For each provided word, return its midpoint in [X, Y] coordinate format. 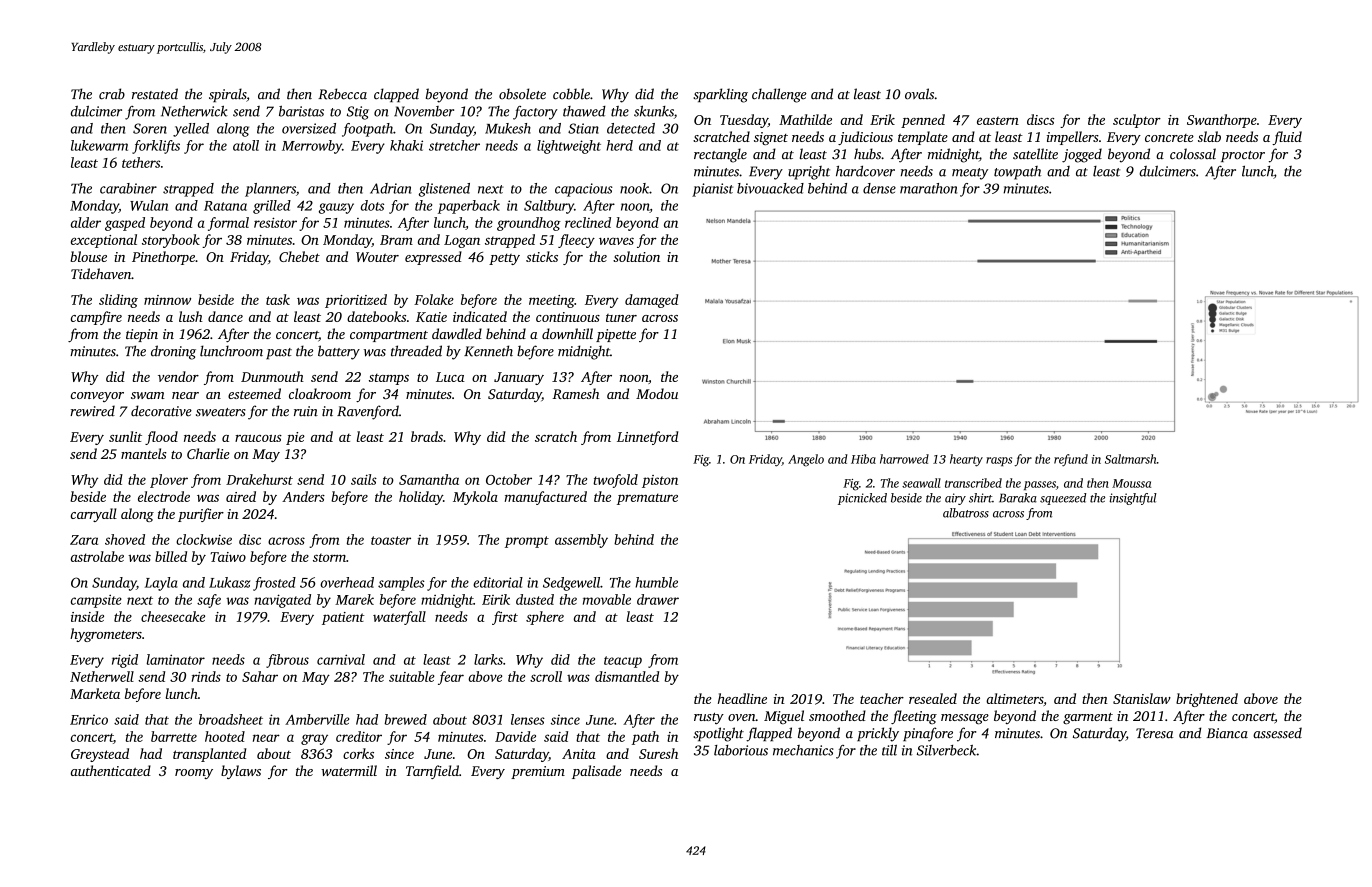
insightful [1133, 499]
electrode [164, 496]
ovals [919, 94]
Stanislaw [1142, 698]
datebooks [376, 316]
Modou [657, 393]
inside [87, 616]
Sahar [260, 676]
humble [656, 582]
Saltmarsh [1130, 459]
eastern [998, 120]
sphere [545, 618]
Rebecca [342, 94]
